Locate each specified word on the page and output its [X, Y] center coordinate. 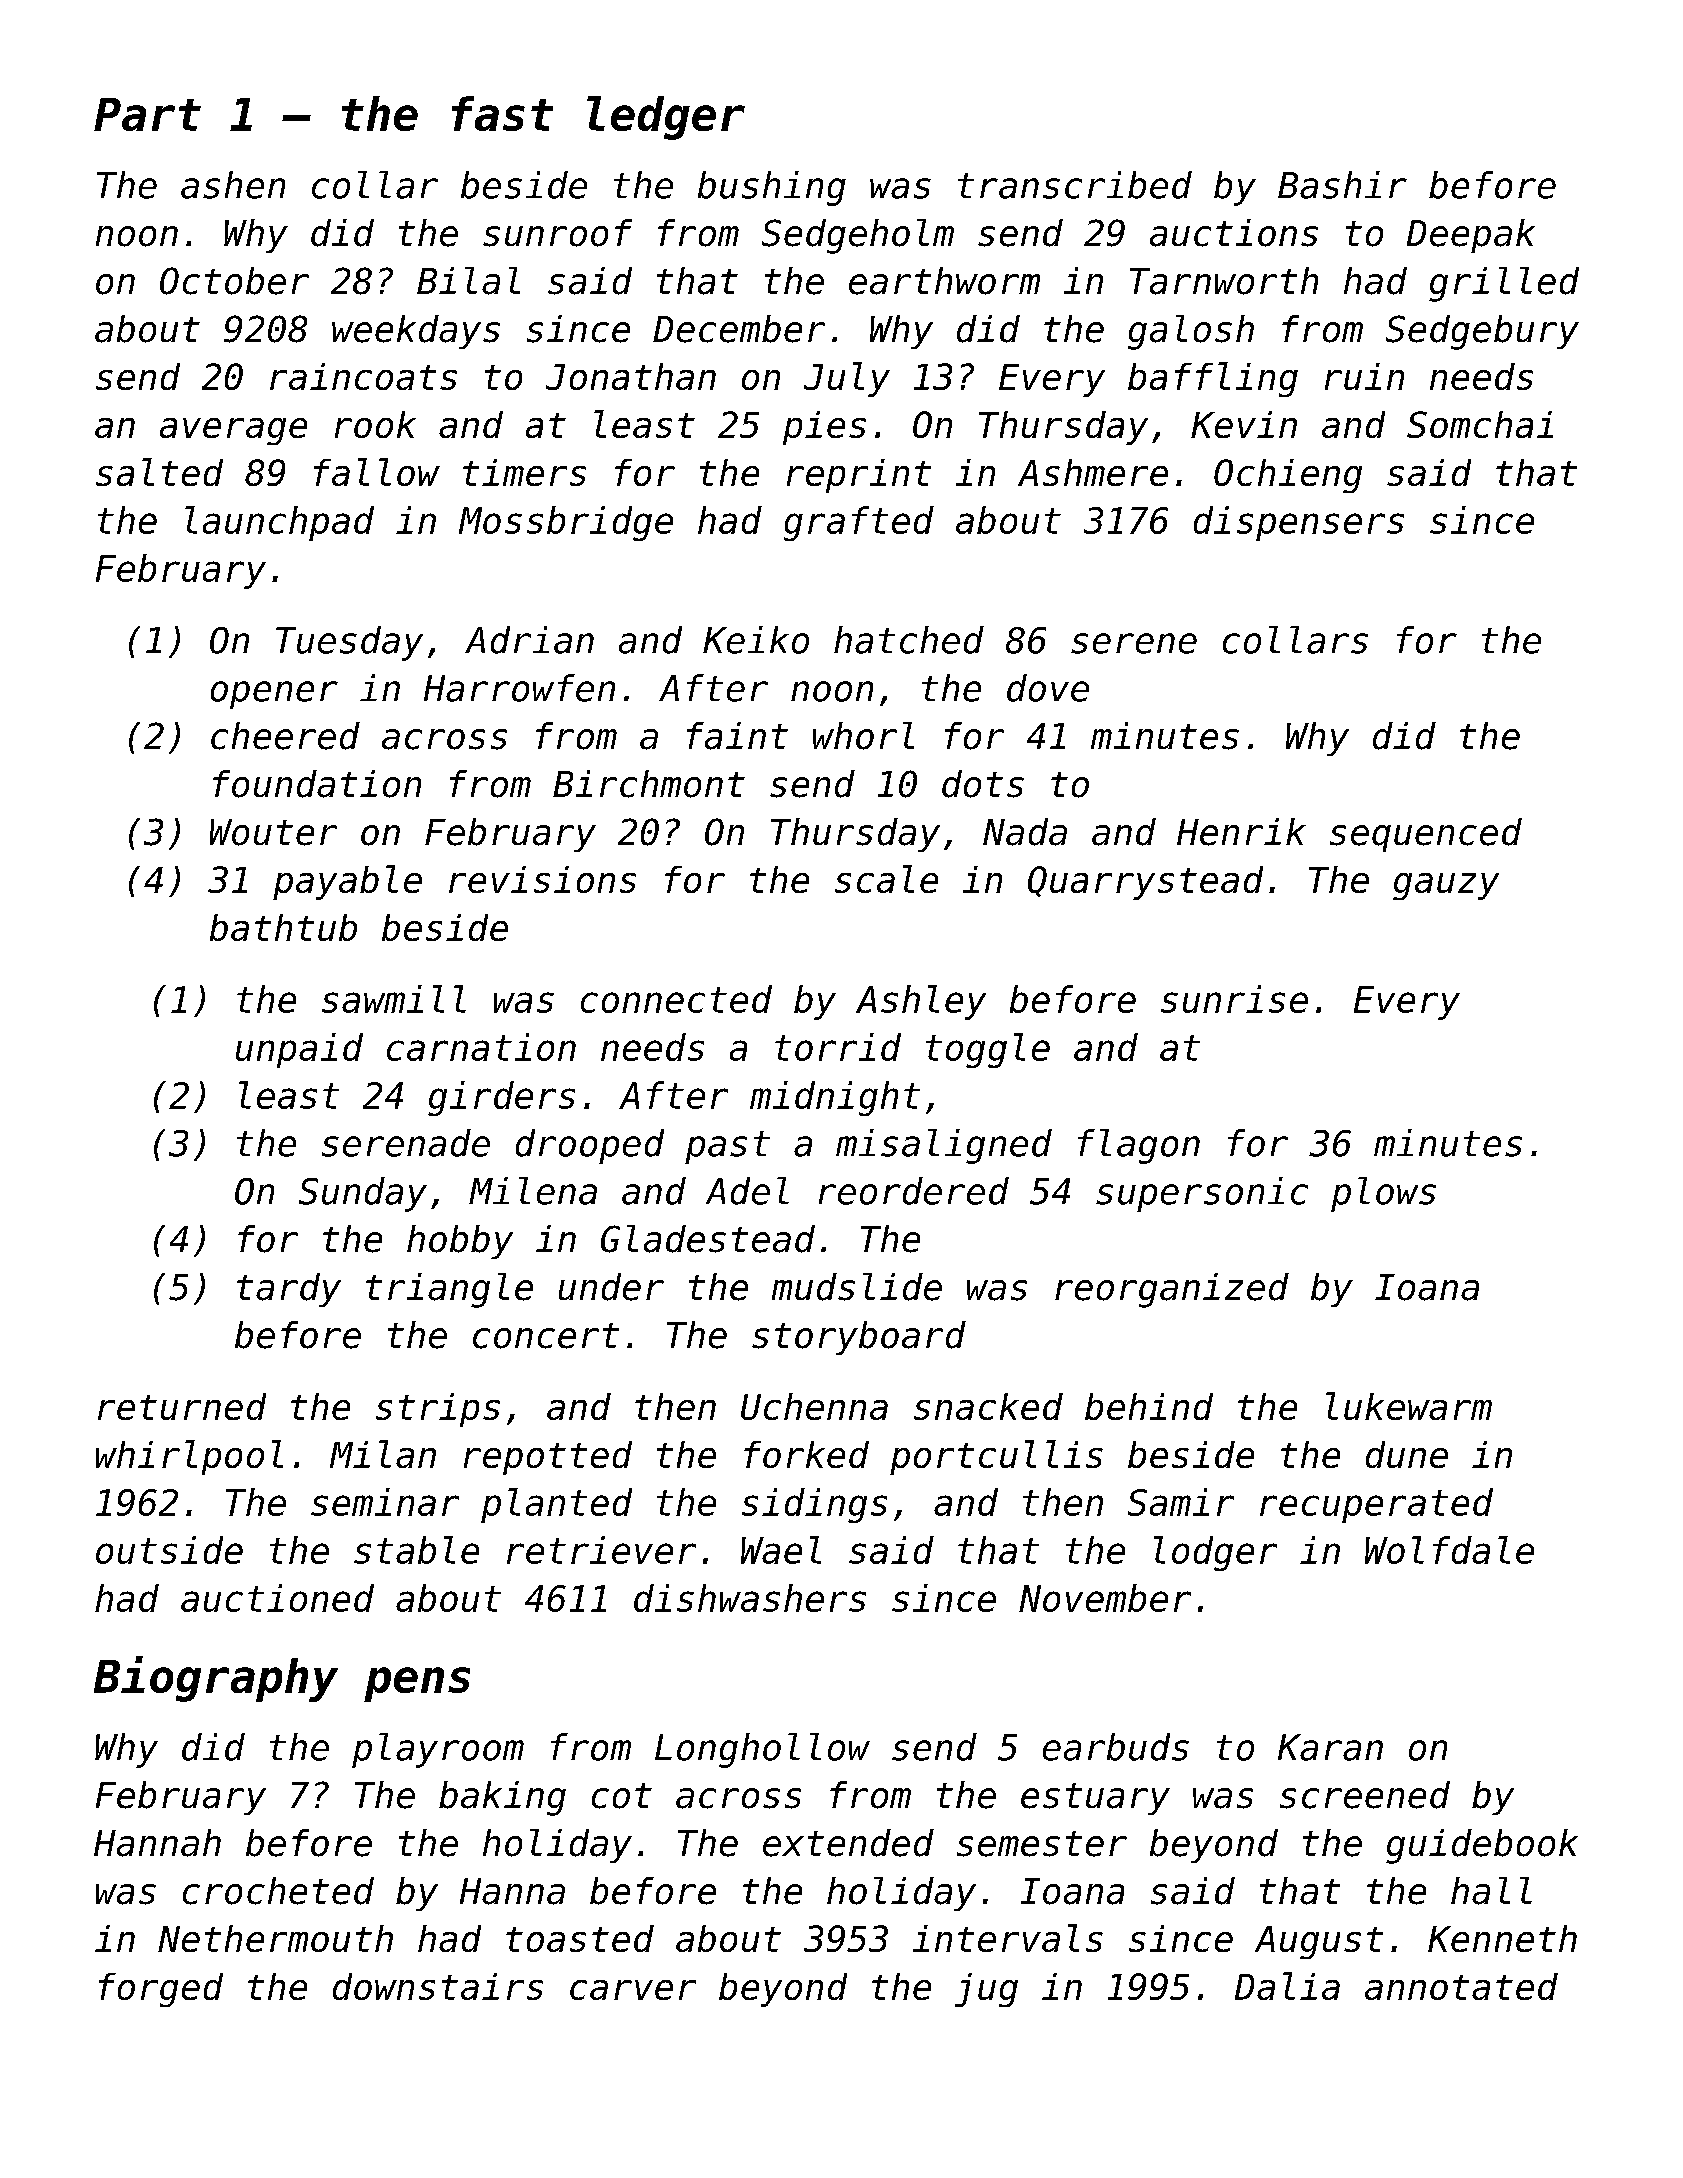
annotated [1461, 1986]
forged [161, 1990]
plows [1383, 1194]
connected [676, 999]
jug [986, 1990]
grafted [859, 523]
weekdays [416, 332]
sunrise [1234, 999]
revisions [542, 879]
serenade [406, 1143]
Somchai [1480, 424]
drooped [590, 1146]
